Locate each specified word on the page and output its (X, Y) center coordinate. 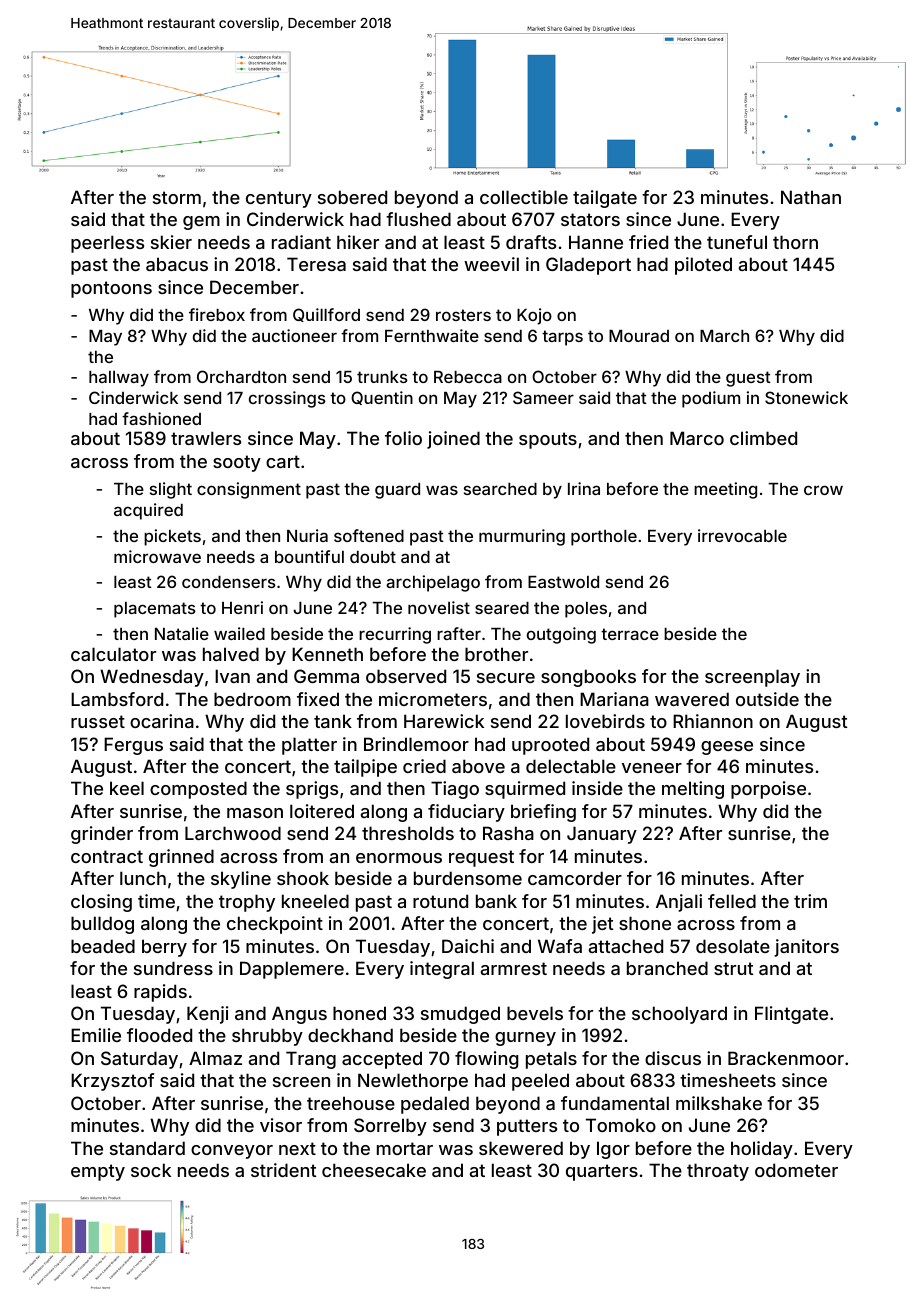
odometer (796, 1170)
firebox (217, 314)
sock (151, 1170)
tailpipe (365, 768)
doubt (373, 557)
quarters (602, 1172)
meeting (725, 490)
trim (810, 901)
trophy (247, 903)
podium (711, 399)
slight (171, 490)
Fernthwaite (432, 335)
